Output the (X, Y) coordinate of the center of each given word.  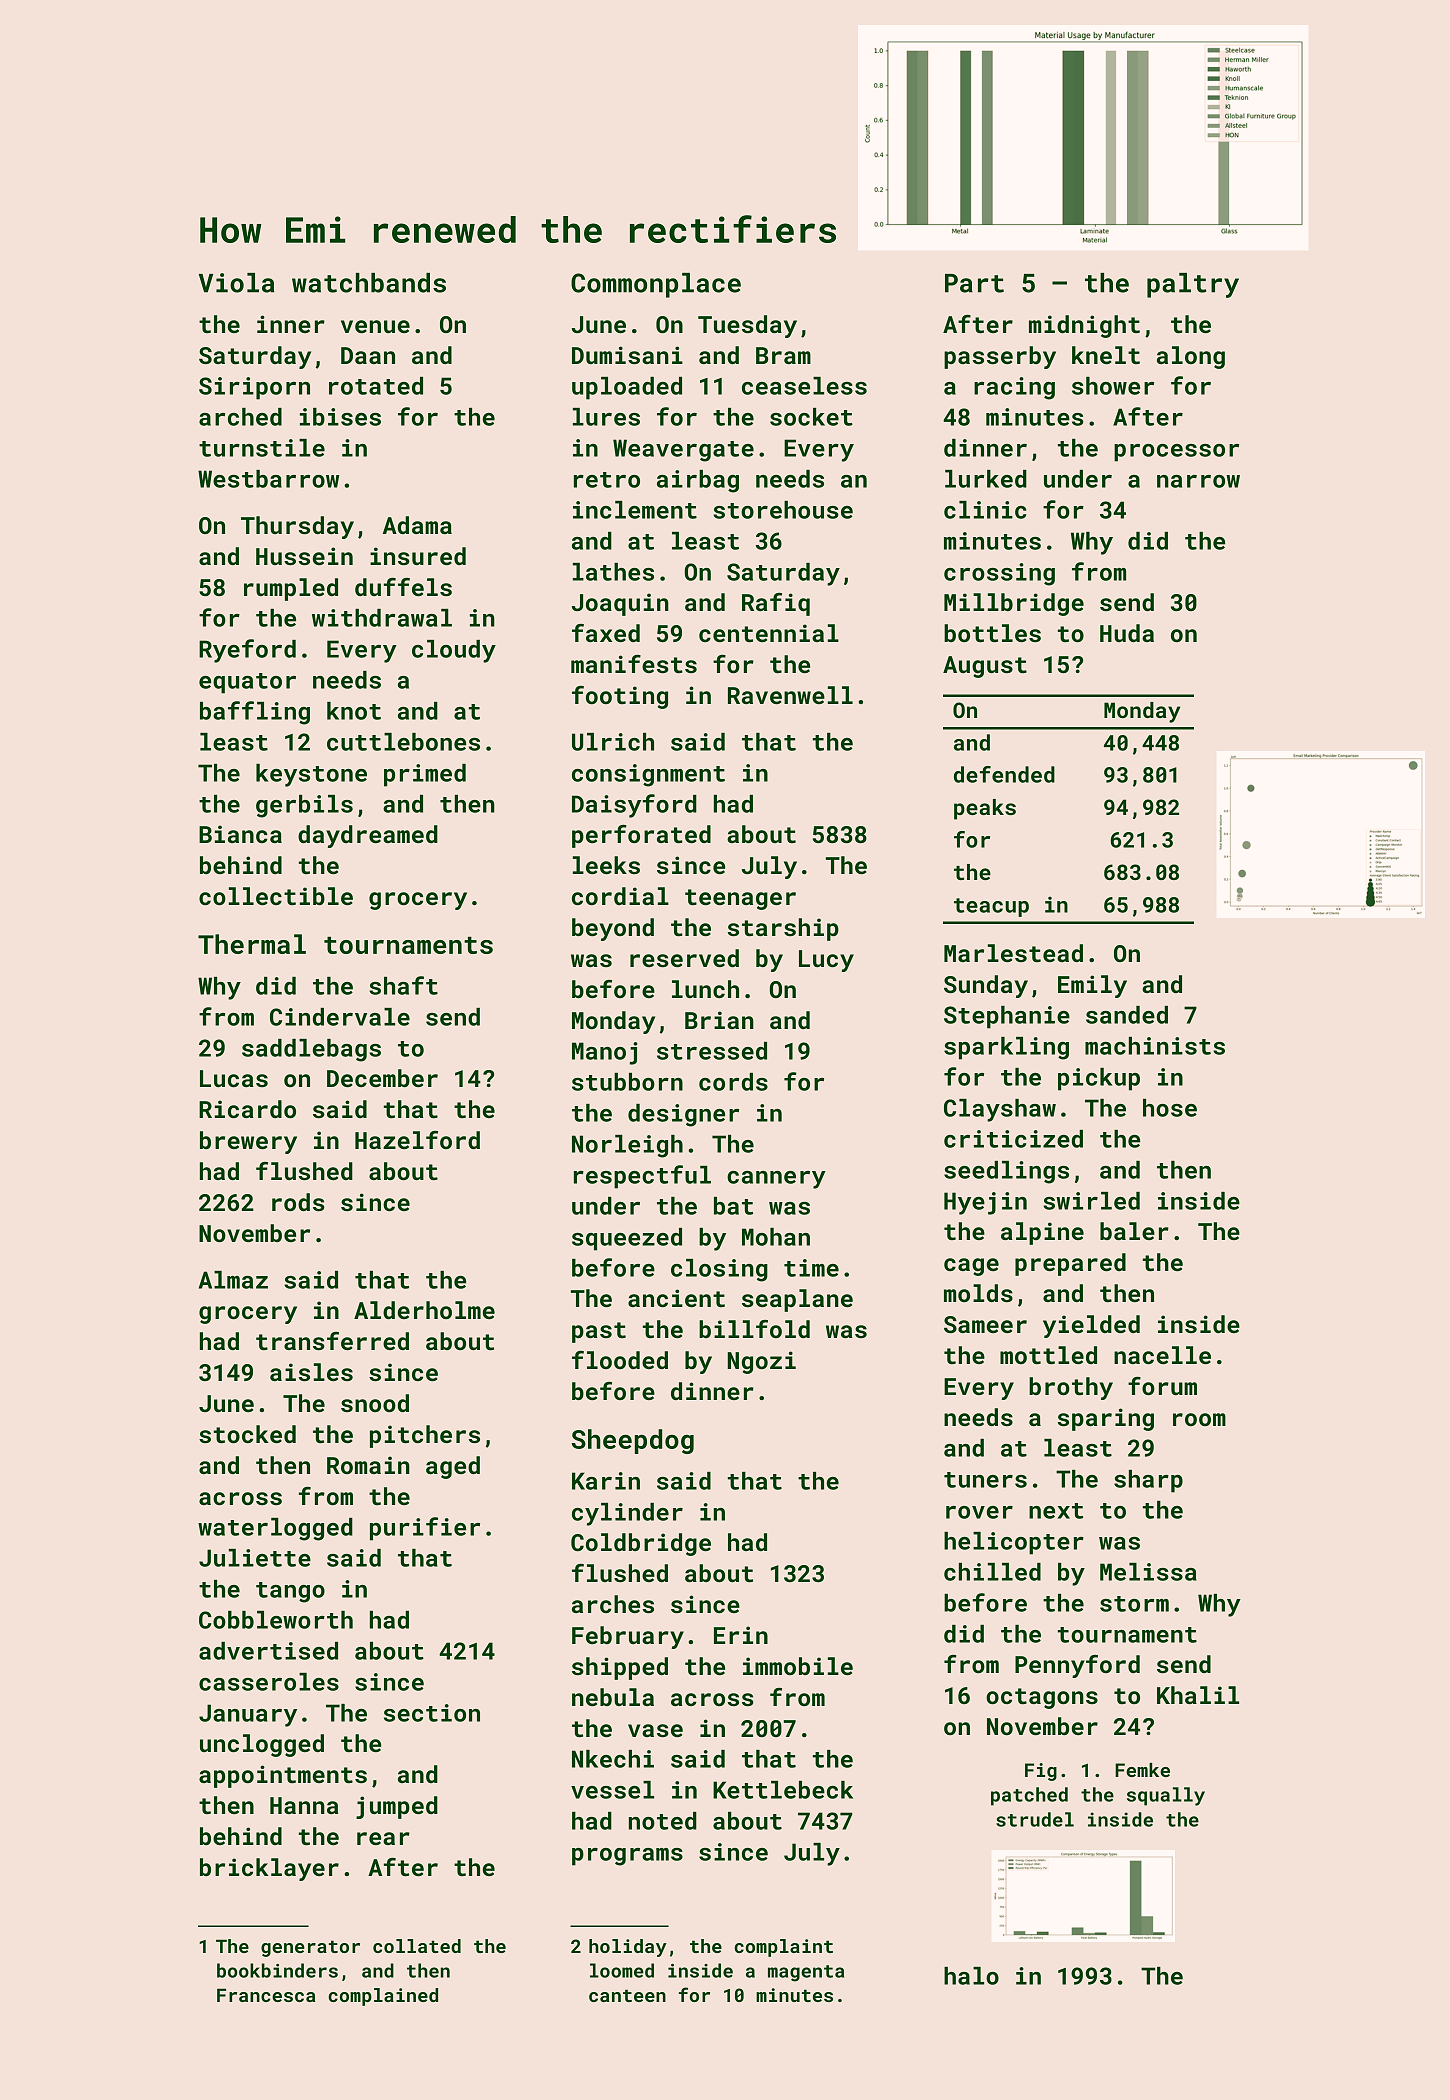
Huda (1127, 633)
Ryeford (247, 651)
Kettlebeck (783, 1790)
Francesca (266, 1995)
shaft (403, 985)
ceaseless (804, 386)
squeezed (627, 1239)
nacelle (1162, 1355)
